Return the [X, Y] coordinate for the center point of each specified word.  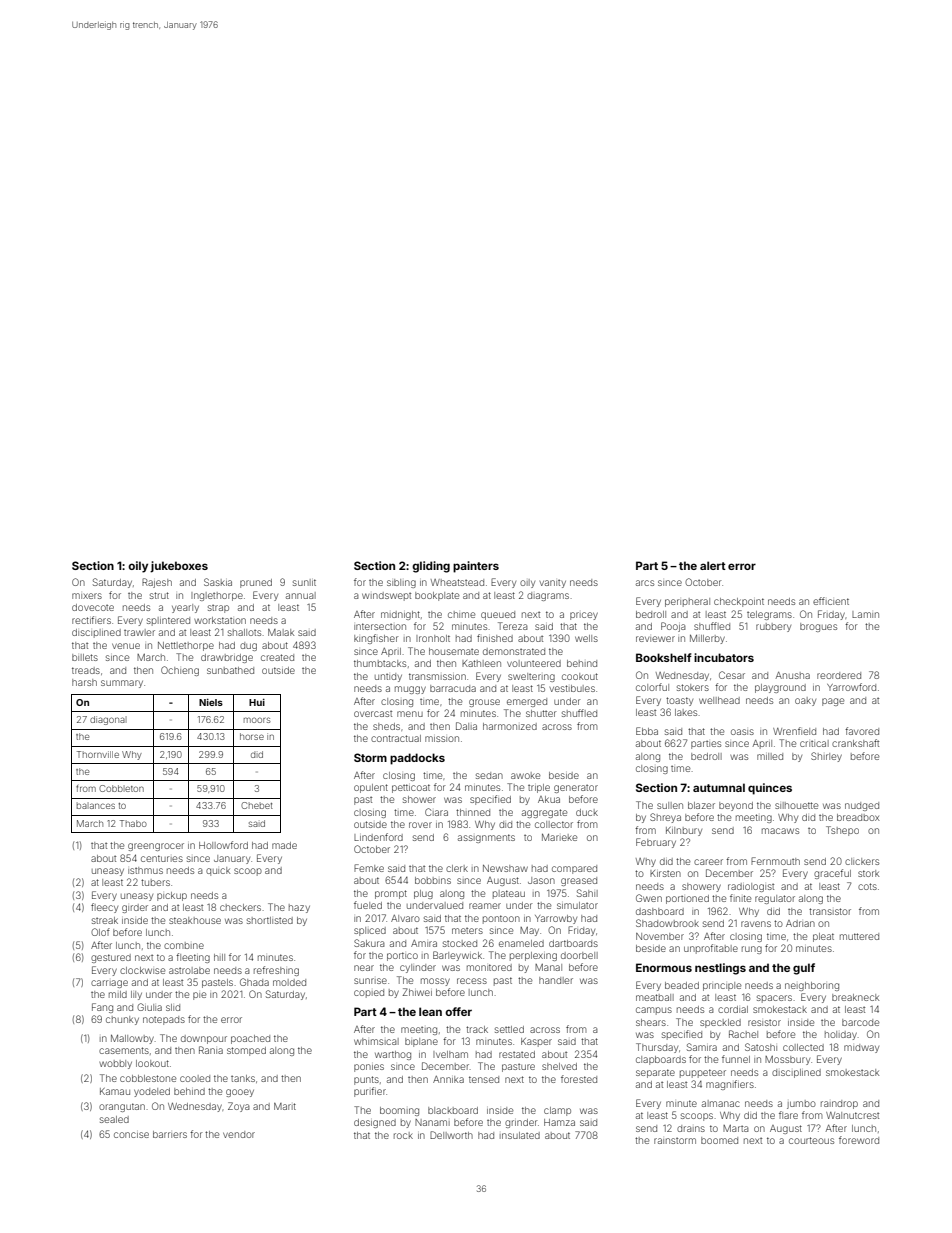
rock [403, 1135]
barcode [860, 1022]
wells [586, 638]
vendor [239, 1134]
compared [574, 869]
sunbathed [230, 670]
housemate [454, 651]
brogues [818, 627]
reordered [839, 675]
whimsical [376, 1041]
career [708, 862]
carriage [109, 984]
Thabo [133, 823]
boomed [719, 1140]
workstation [220, 620]
